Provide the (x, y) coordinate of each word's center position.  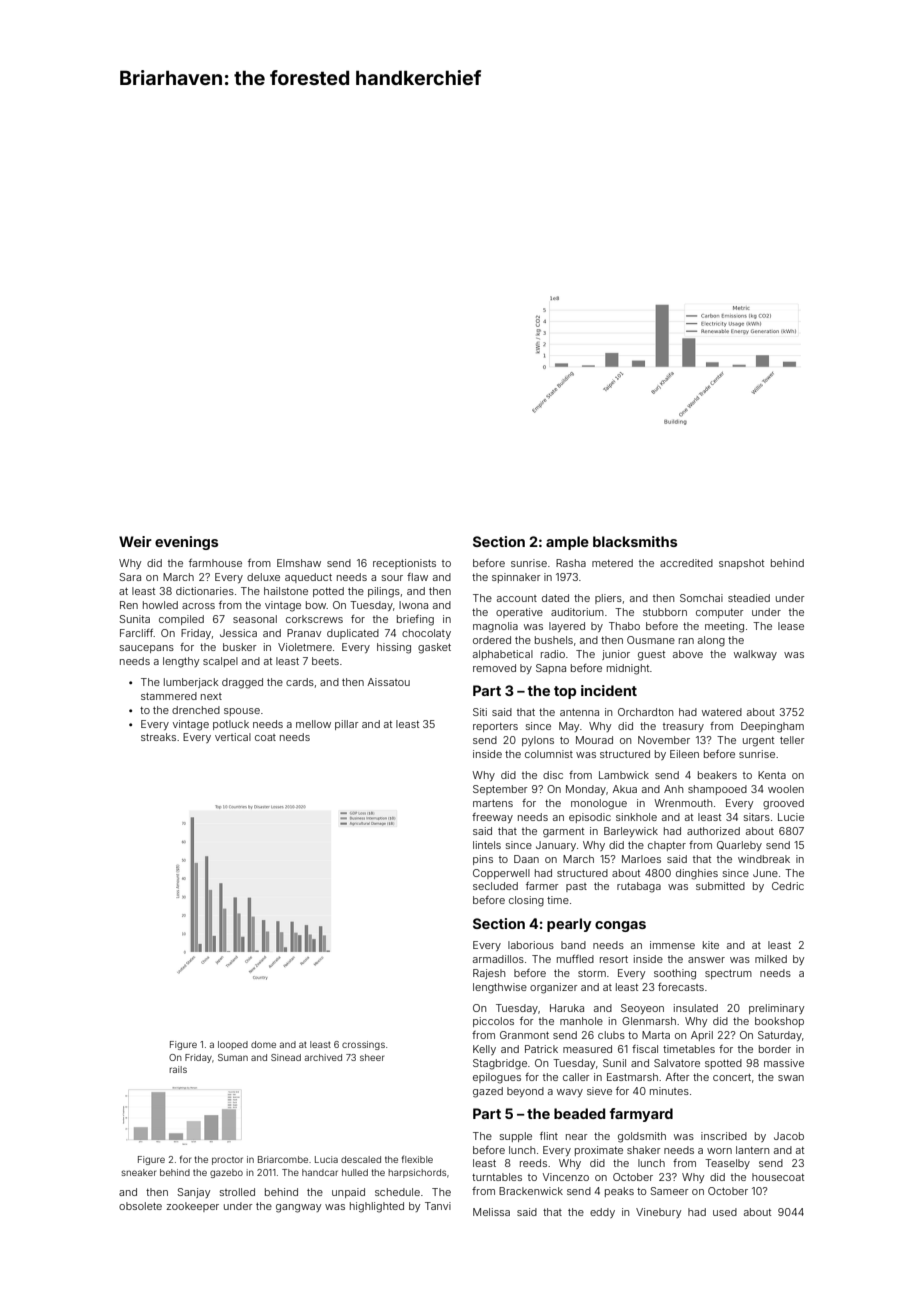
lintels (487, 845)
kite (711, 945)
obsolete (140, 1206)
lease (791, 626)
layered (567, 627)
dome (263, 1044)
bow (316, 605)
